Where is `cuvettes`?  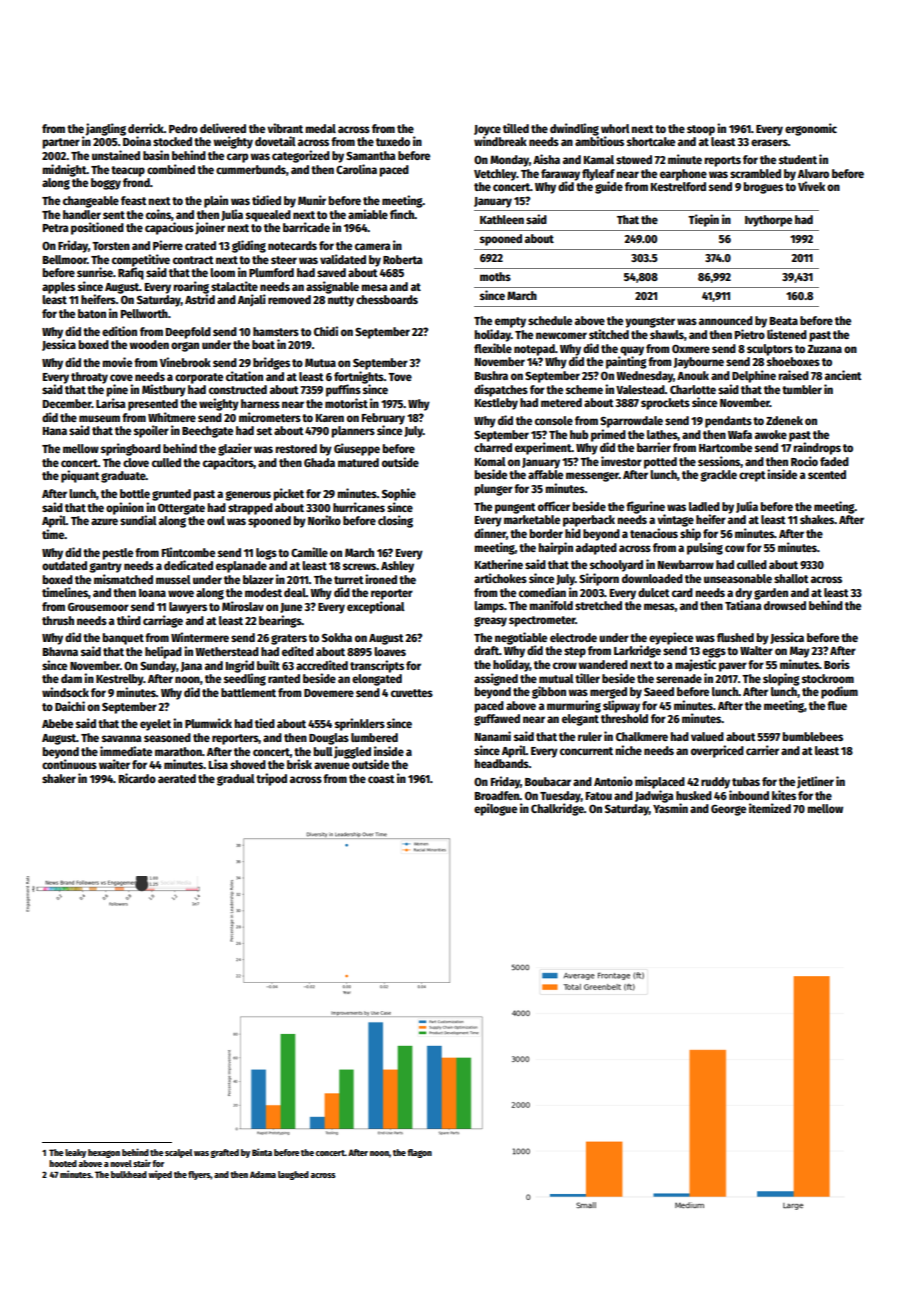
cuvettes is located at coordinates (412, 693).
